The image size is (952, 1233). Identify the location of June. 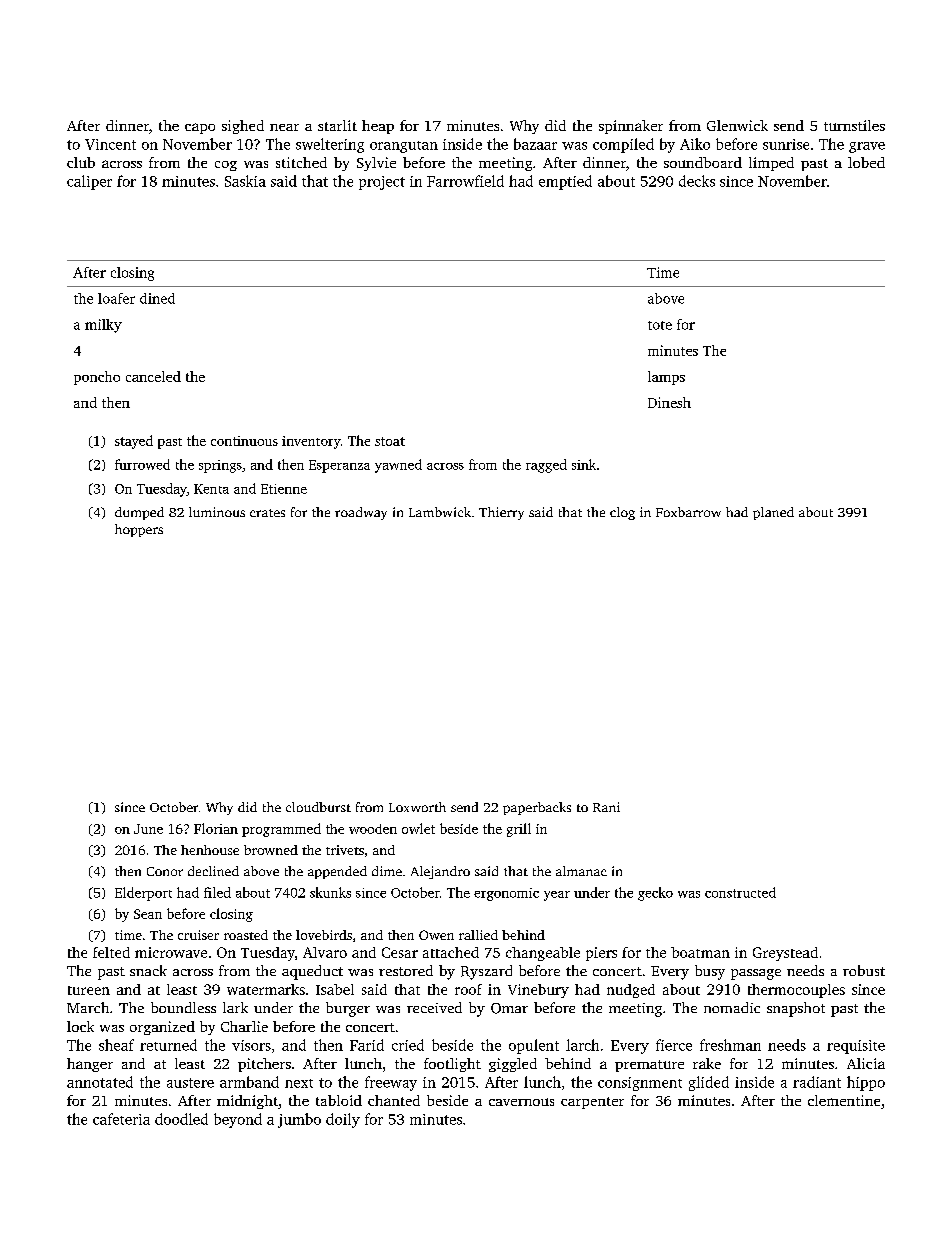
(148, 829).
